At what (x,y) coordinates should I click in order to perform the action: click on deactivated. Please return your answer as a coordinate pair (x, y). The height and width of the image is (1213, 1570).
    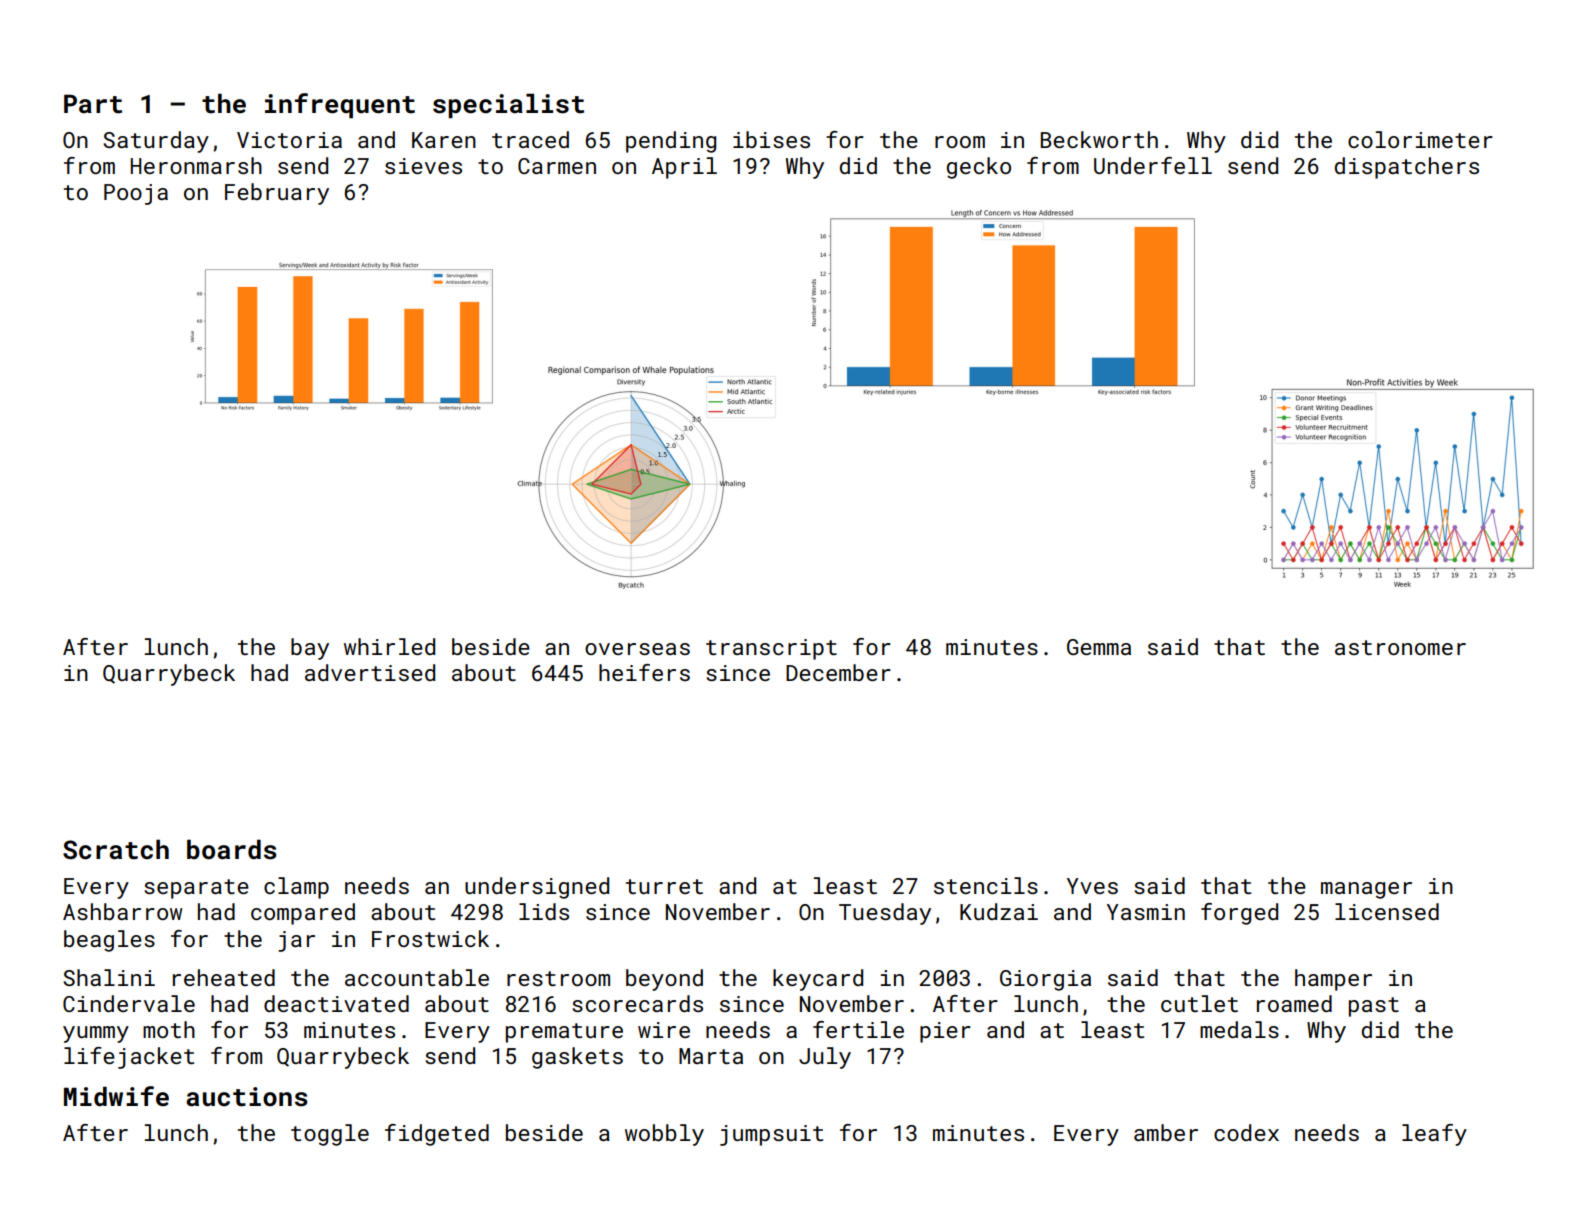
    Looking at the image, I should click on (336, 1003).
